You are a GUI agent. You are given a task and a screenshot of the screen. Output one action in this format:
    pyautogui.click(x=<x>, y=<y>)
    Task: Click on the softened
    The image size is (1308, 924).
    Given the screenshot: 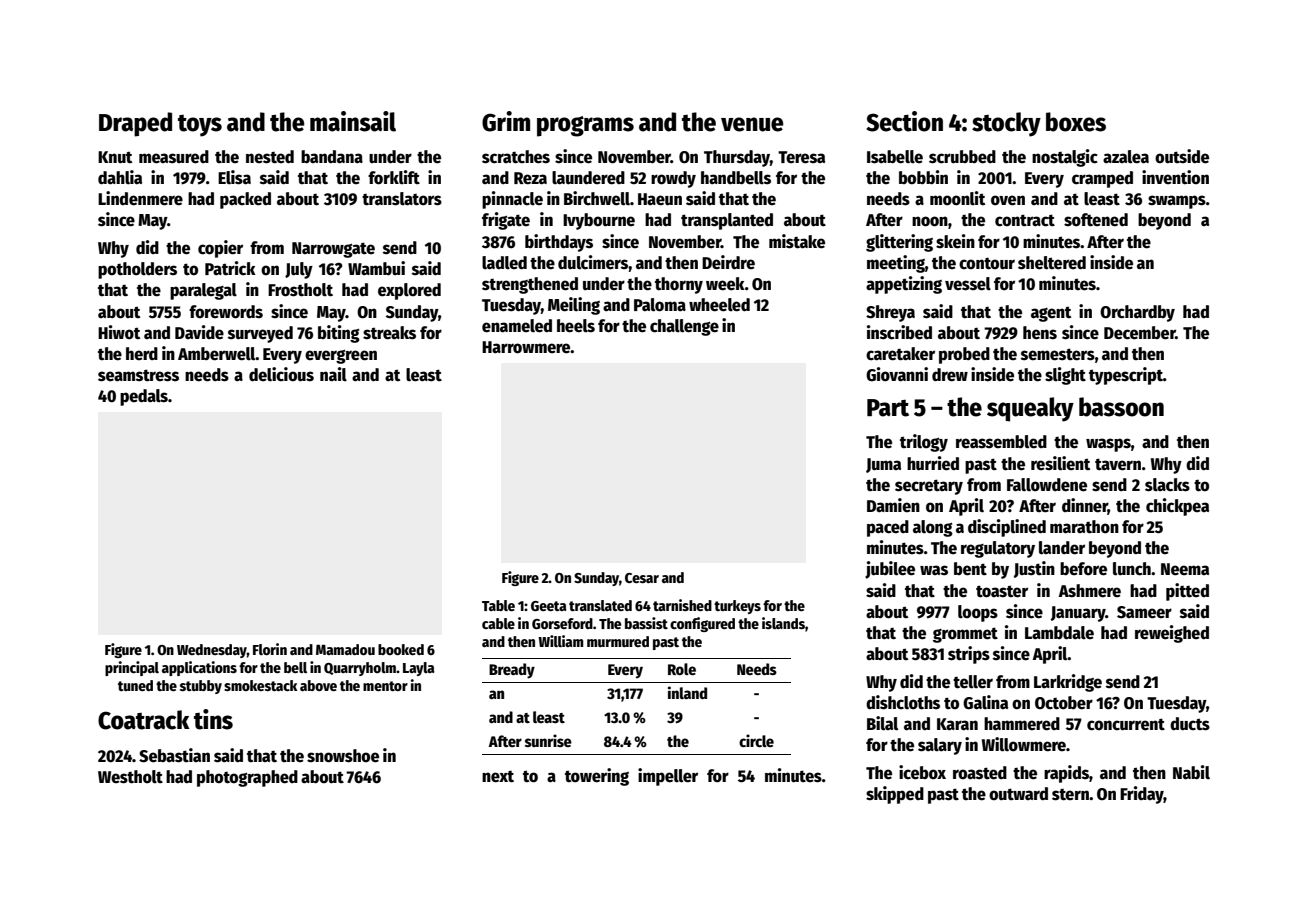 What is the action you would take?
    pyautogui.click(x=1096, y=220)
